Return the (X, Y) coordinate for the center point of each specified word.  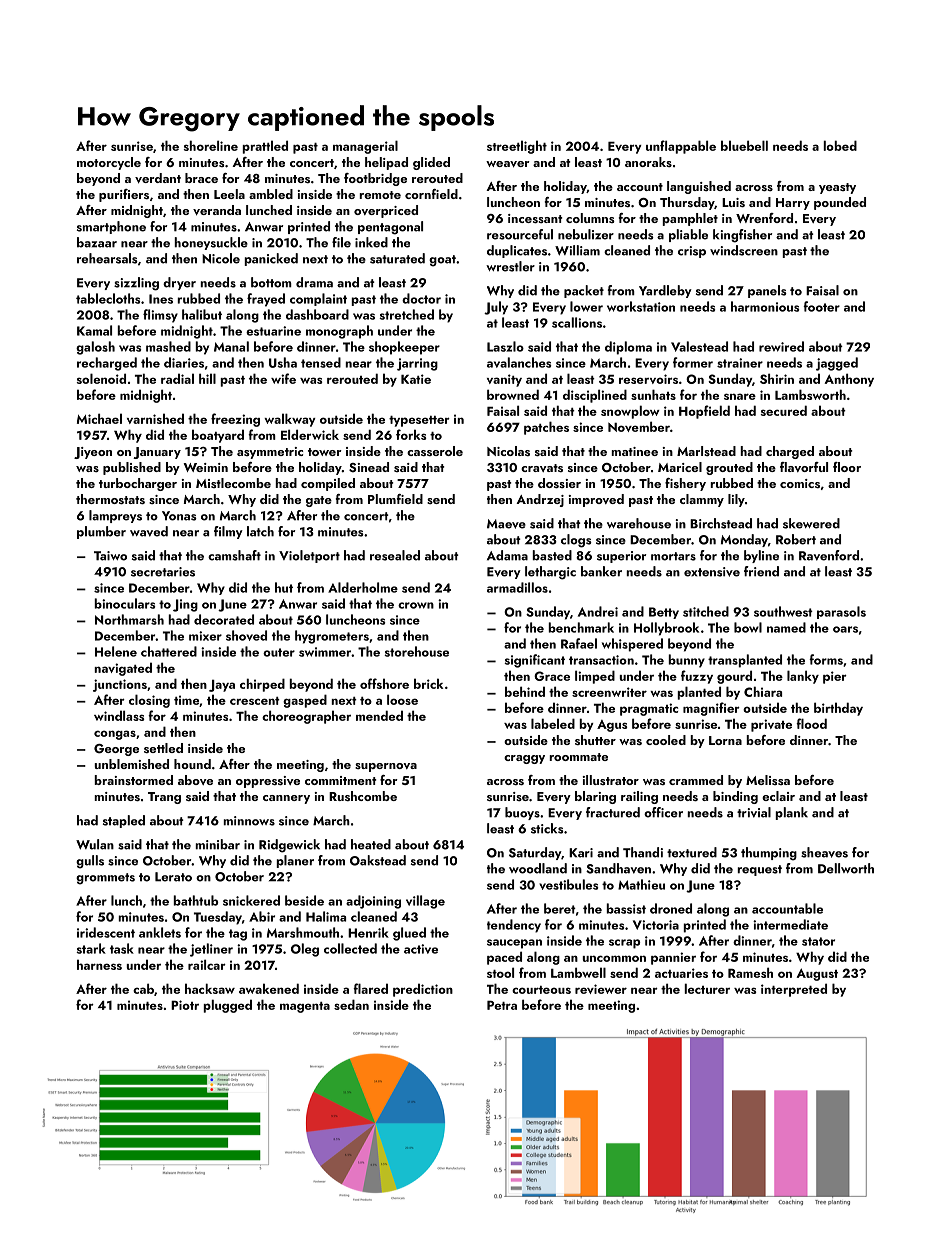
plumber (101, 532)
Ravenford (829, 555)
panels (767, 291)
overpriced (386, 211)
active (421, 949)
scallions (577, 322)
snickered (251, 900)
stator (818, 941)
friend (761, 571)
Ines (161, 299)
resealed (395, 555)
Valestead (699, 346)
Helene (116, 651)
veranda (217, 210)
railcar (207, 964)
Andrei (598, 611)
